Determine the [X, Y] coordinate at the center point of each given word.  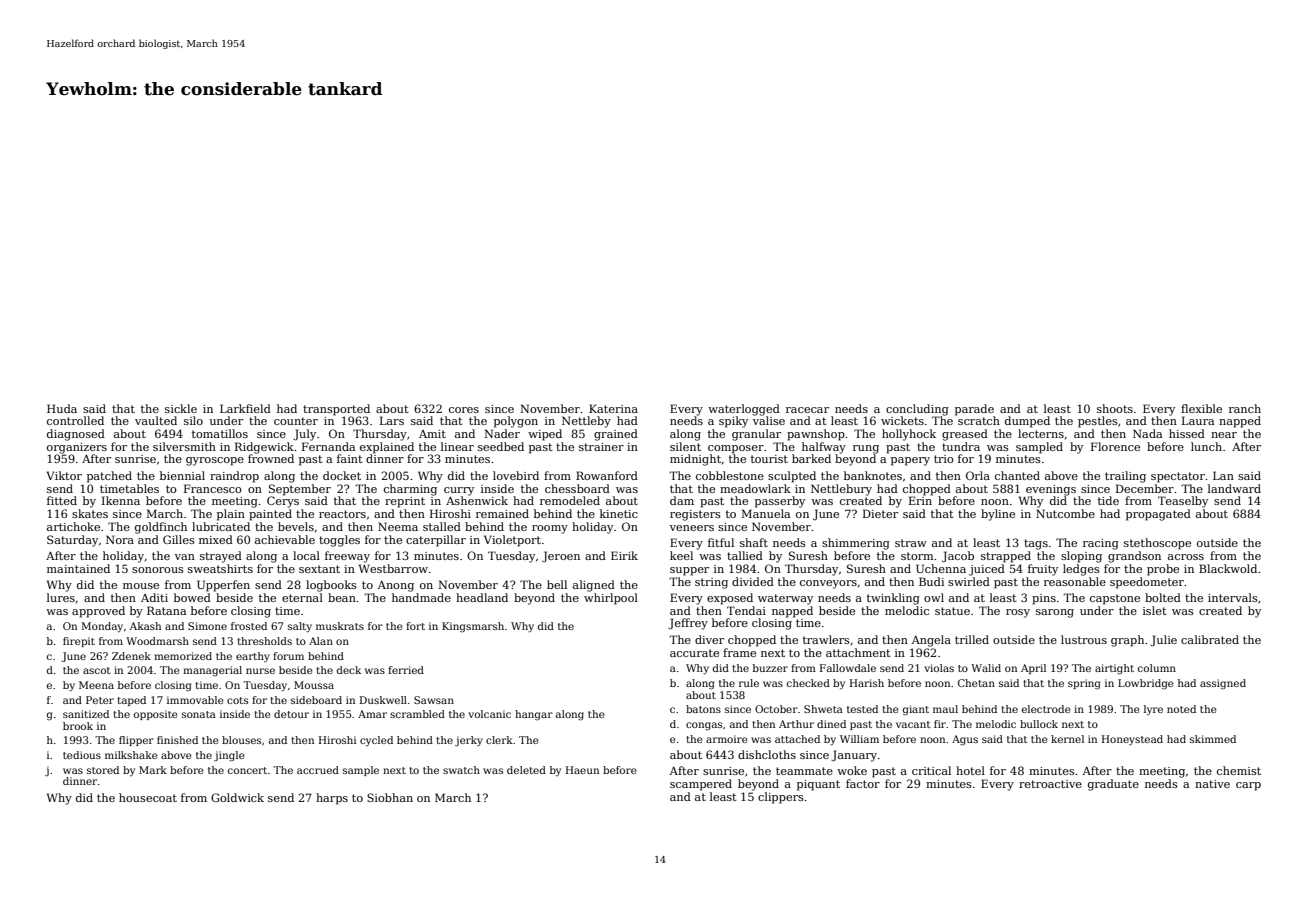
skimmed [1213, 739]
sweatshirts [220, 568]
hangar [534, 715]
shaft [754, 542]
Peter [100, 700]
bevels [296, 526]
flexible [1201, 408]
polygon [516, 422]
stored [103, 770]
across [1186, 557]
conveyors [828, 584]
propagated [1158, 515]
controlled [75, 420]
